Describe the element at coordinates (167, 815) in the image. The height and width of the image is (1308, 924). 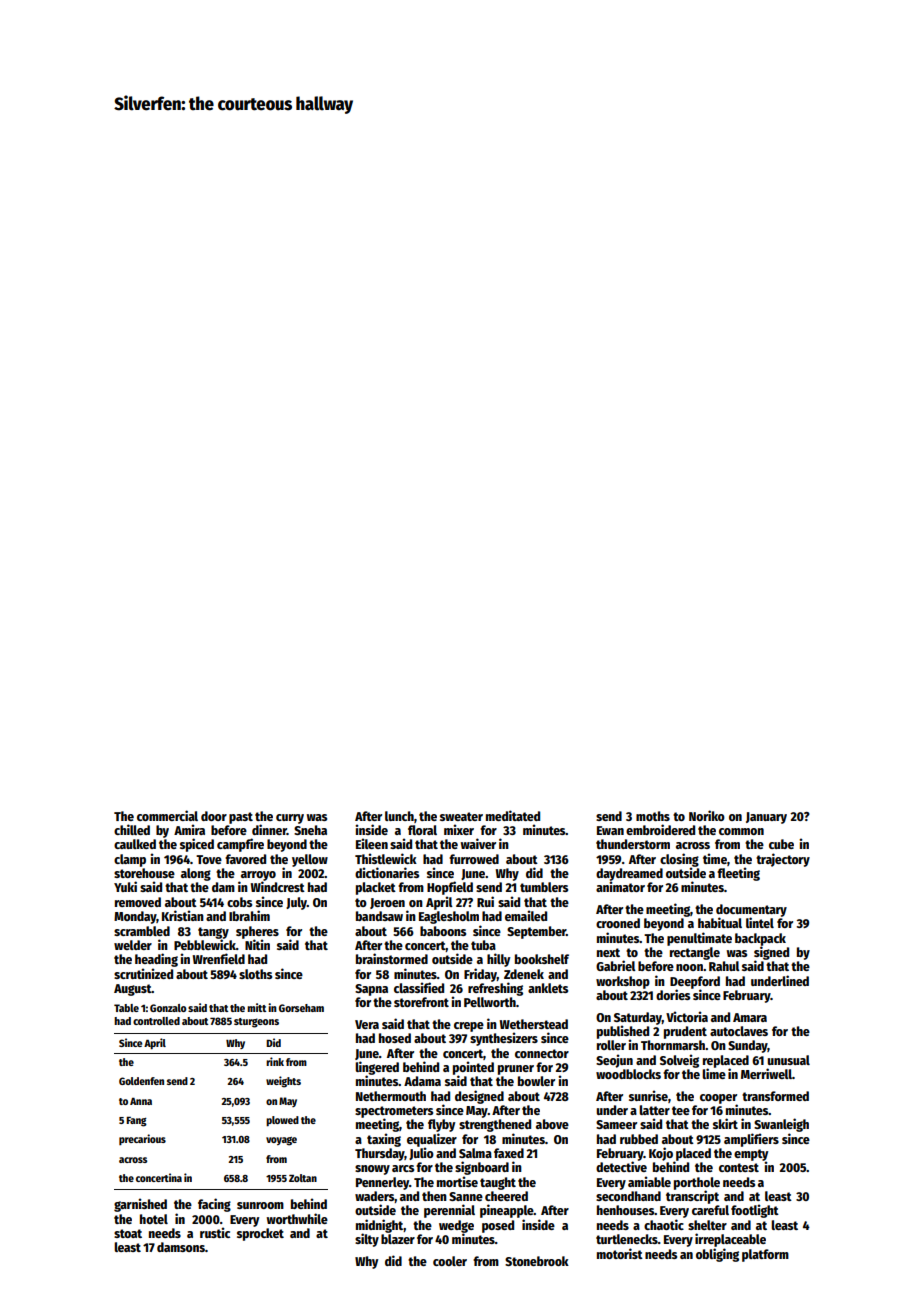
I see `commercial` at that location.
